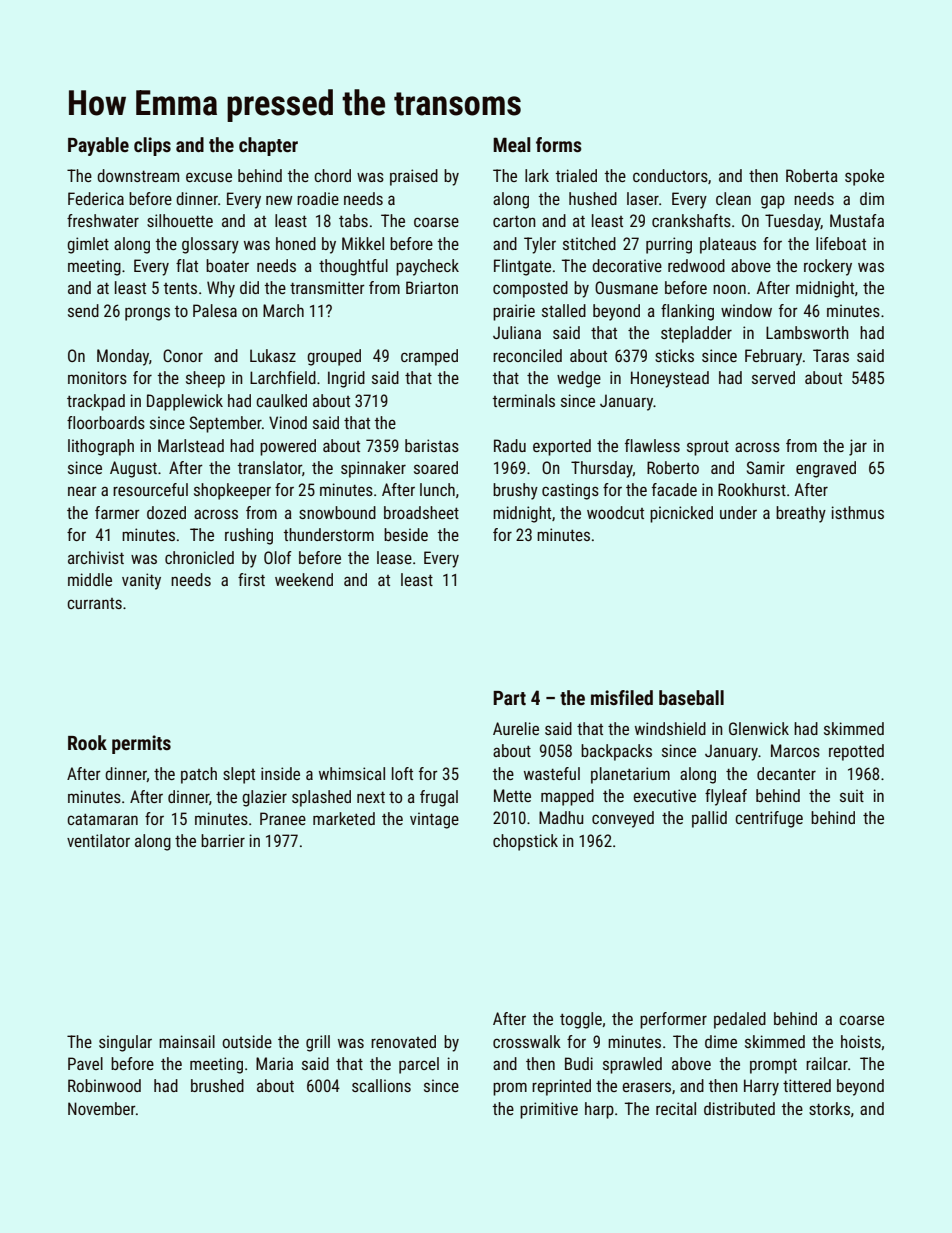 The height and width of the screenshot is (1233, 952). I want to click on picnicked, so click(681, 514).
